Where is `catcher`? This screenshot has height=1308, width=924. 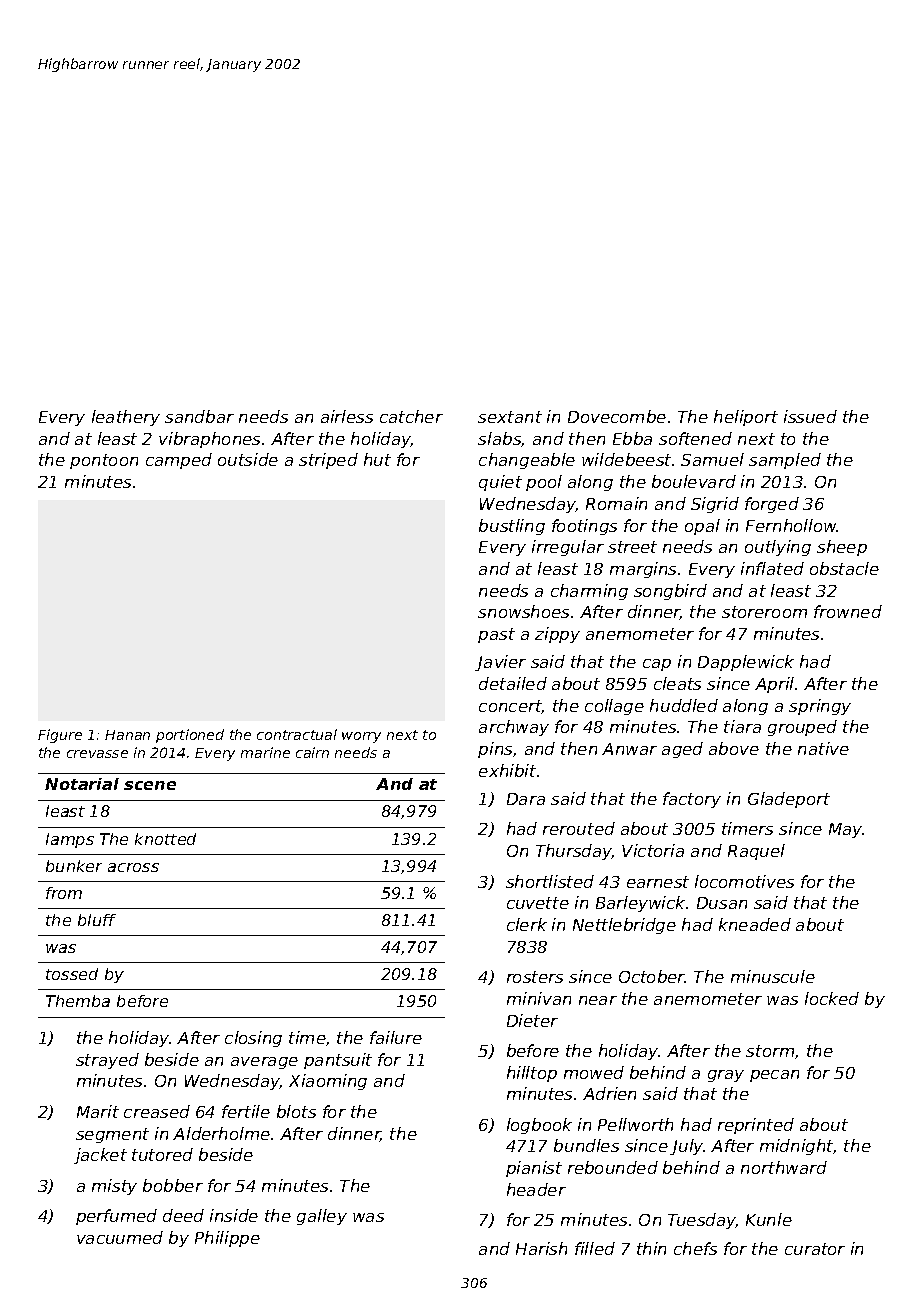 catcher is located at coordinates (411, 416).
